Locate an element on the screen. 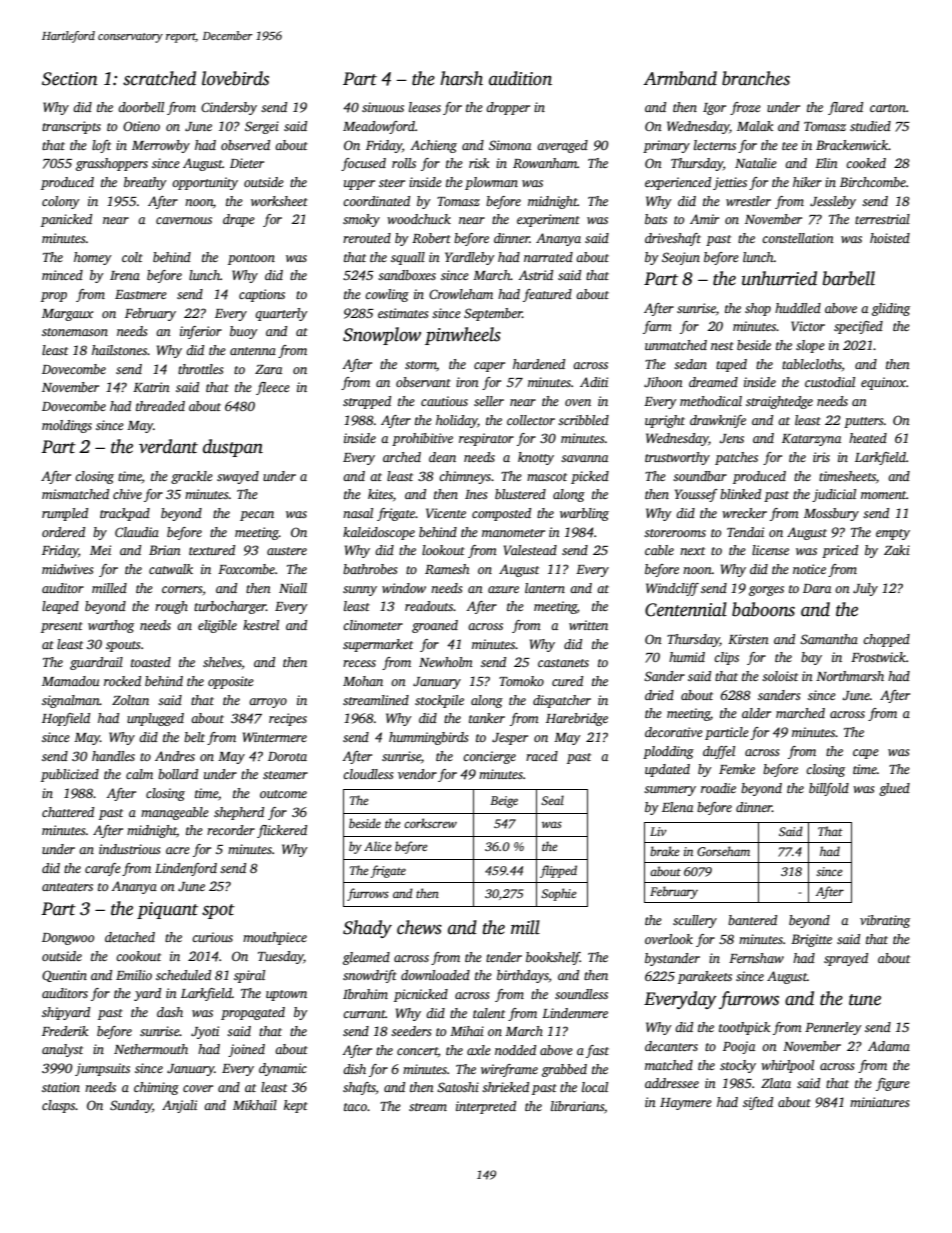 Image resolution: width=952 pixels, height=1233 pixels. harsh is located at coordinates (461, 78).
